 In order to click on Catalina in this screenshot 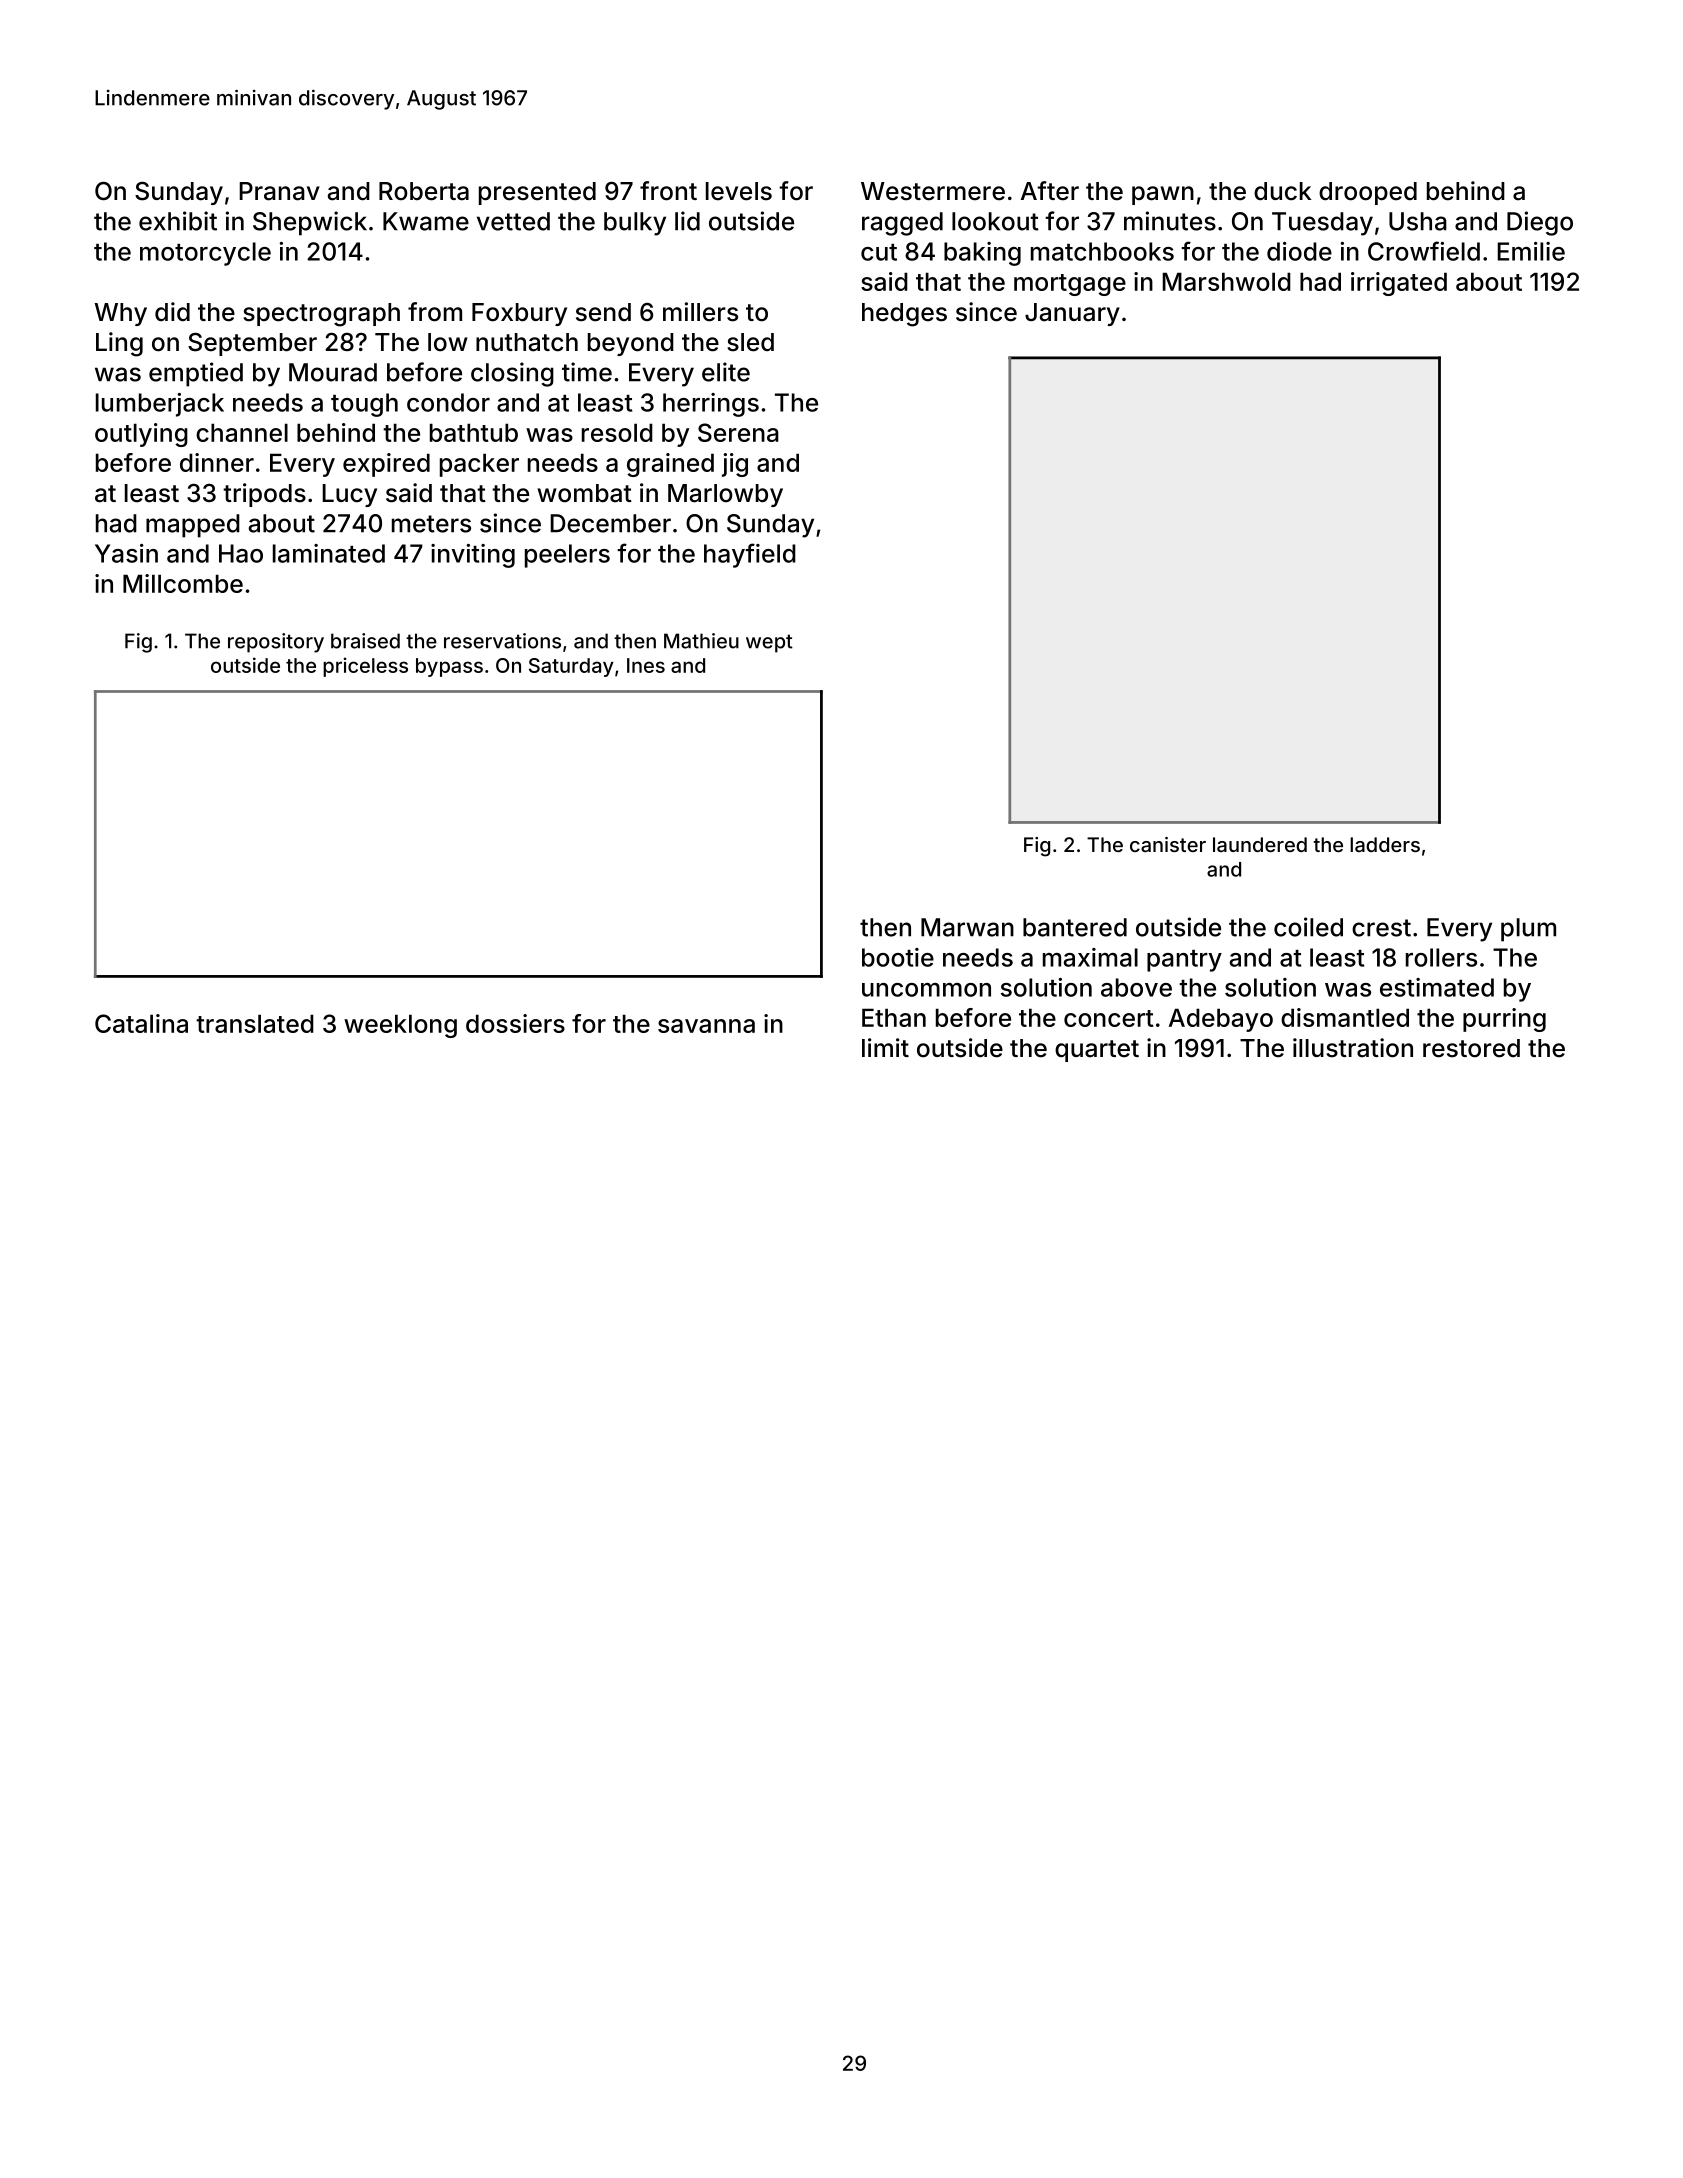, I will do `click(141, 1023)`.
